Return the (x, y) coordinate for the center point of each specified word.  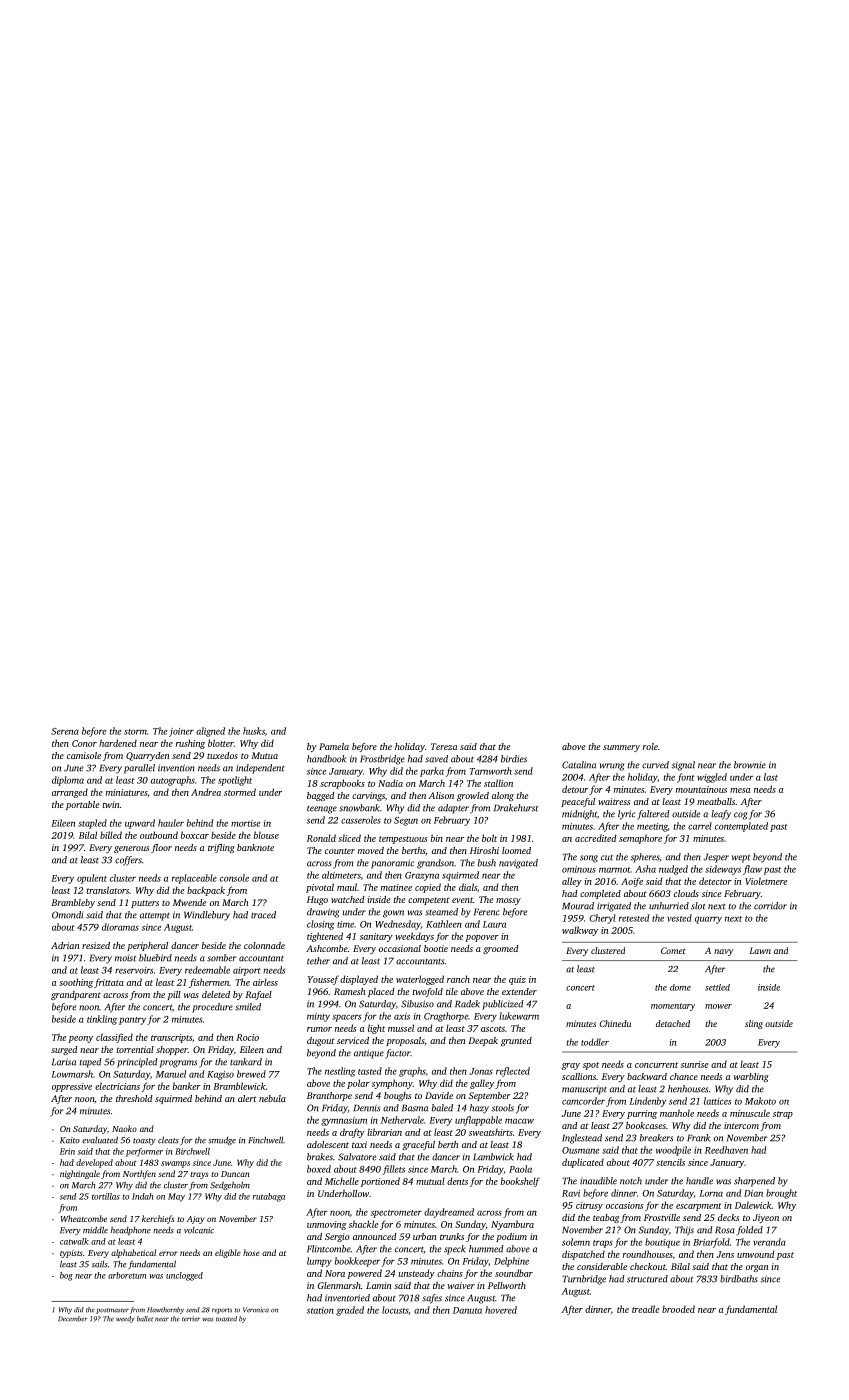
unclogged (184, 1276)
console (234, 878)
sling (754, 1024)
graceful (419, 1145)
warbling (751, 1077)
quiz (517, 980)
